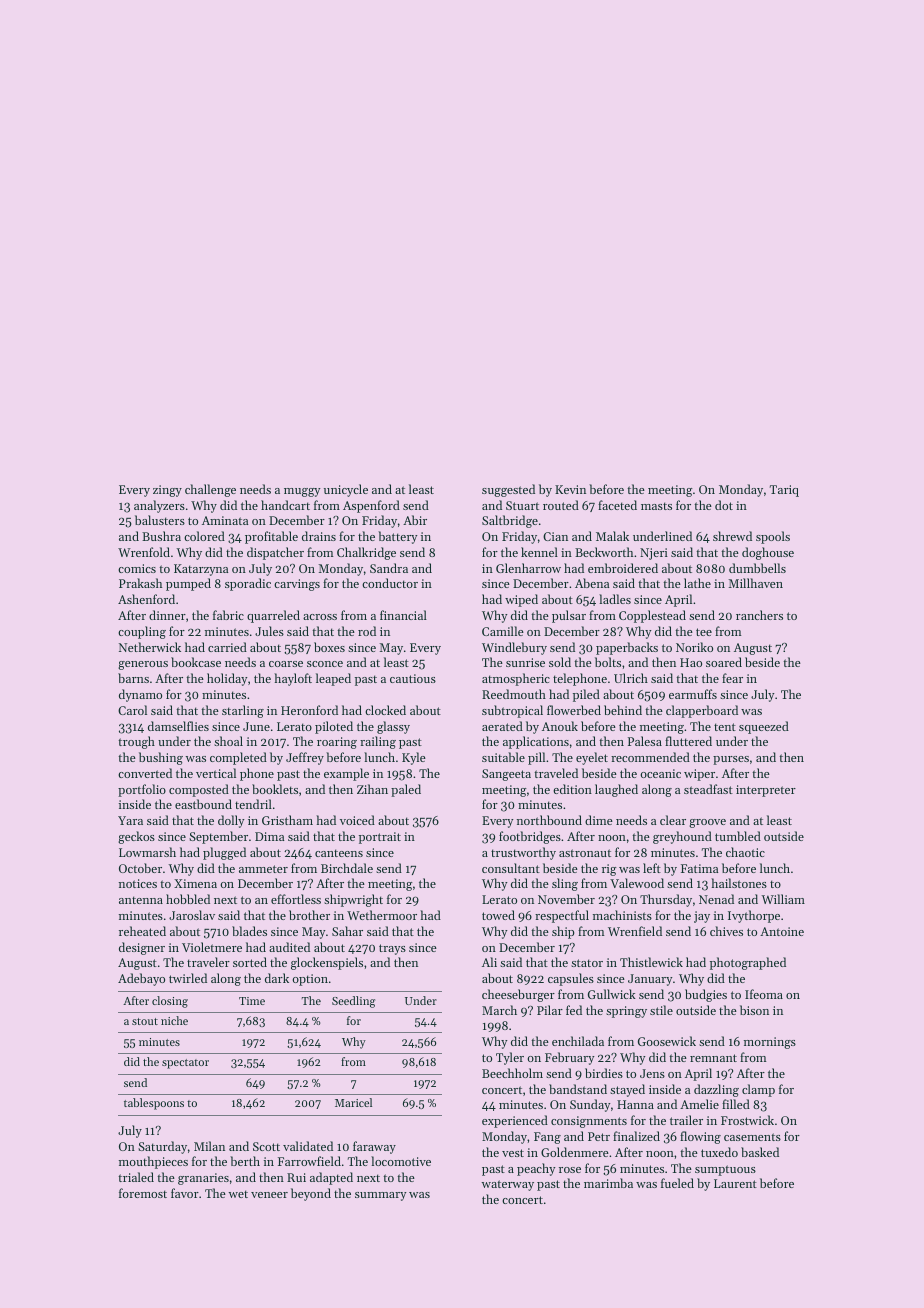  I want to click on zingy, so click(167, 491).
